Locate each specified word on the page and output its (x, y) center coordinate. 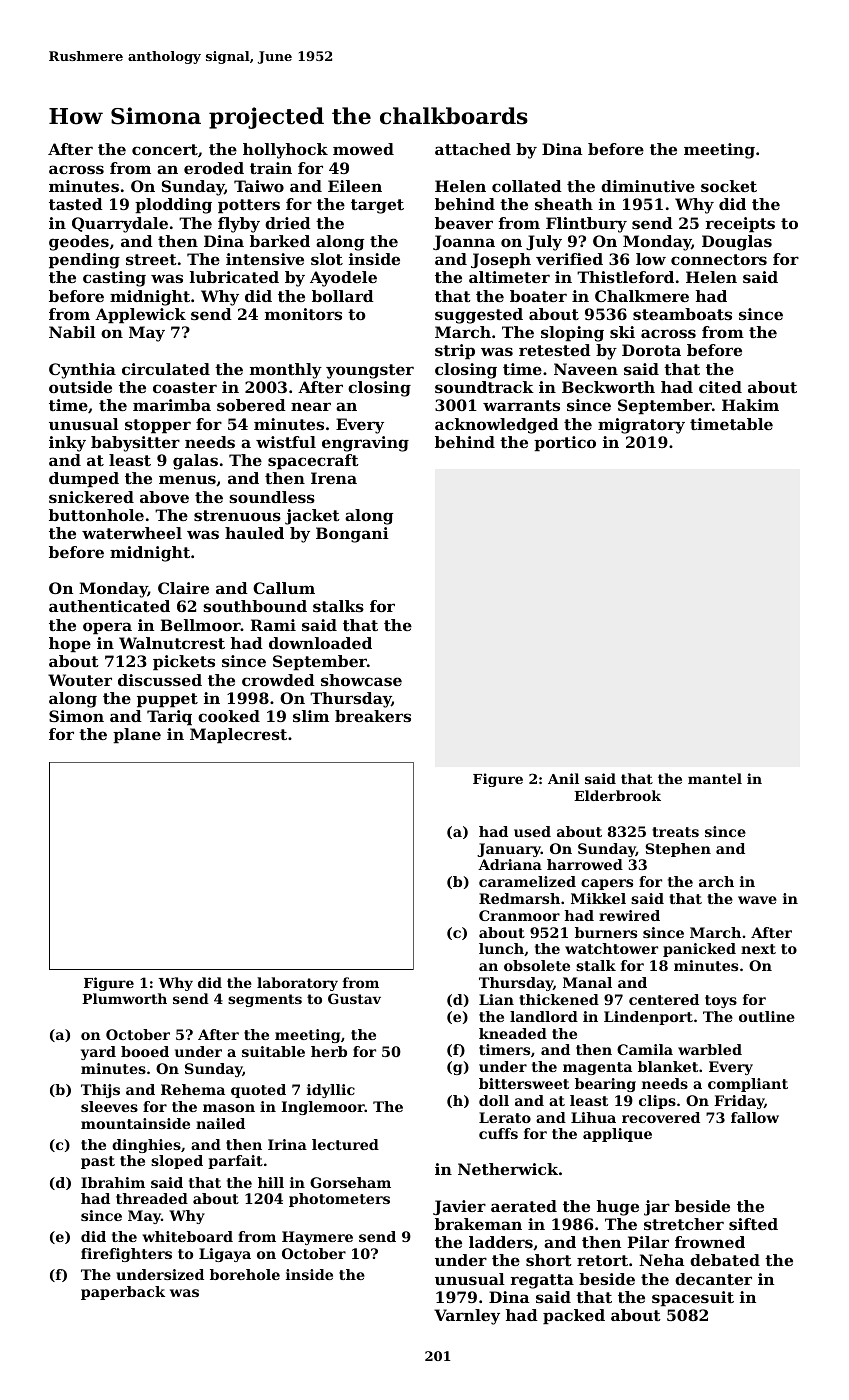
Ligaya (225, 1255)
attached (473, 149)
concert (165, 149)
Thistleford (625, 277)
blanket (668, 1066)
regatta (542, 1281)
